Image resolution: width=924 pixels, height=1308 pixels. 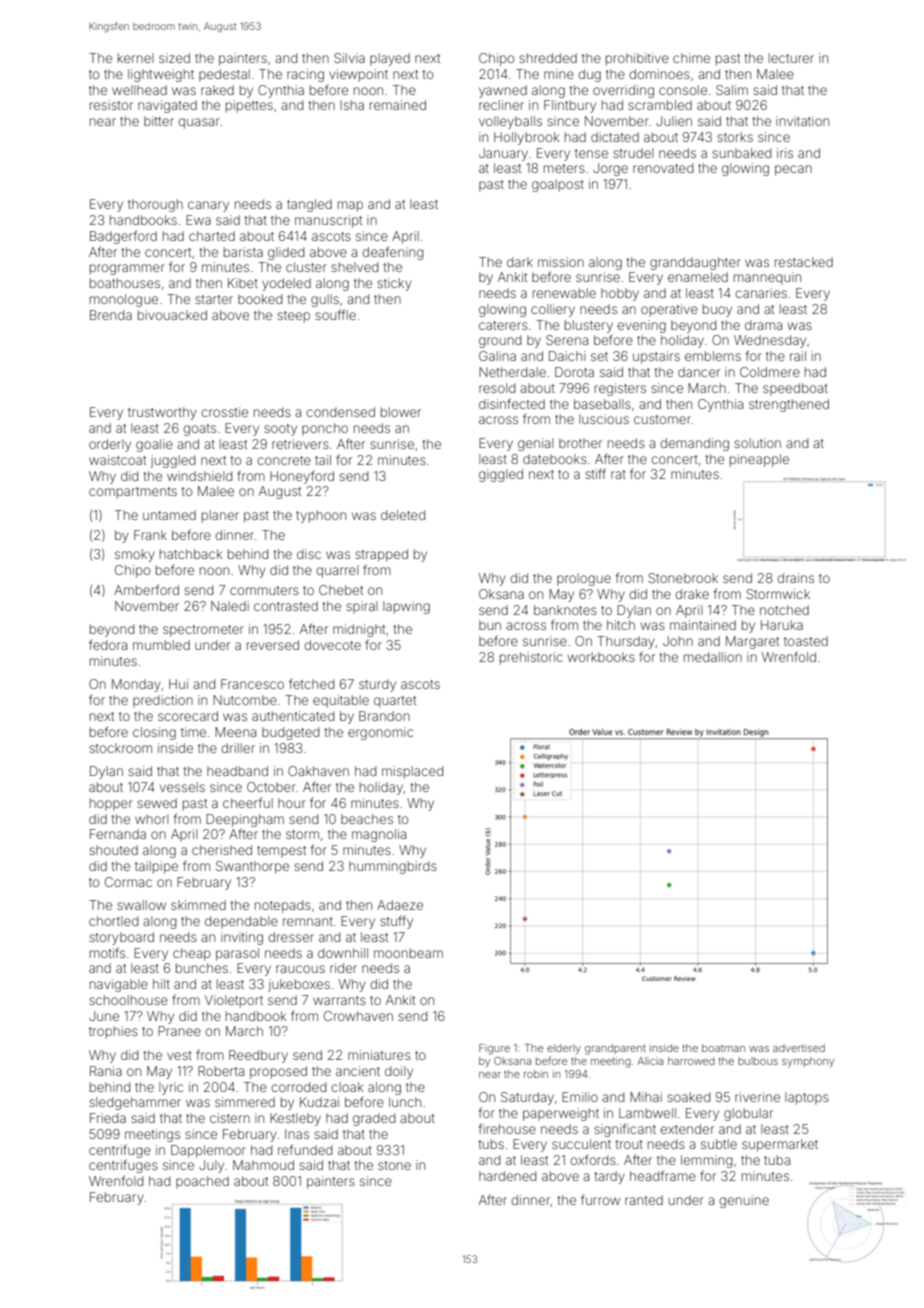 What do you see at coordinates (146, 589) in the image?
I see `Amberford` at bounding box center [146, 589].
